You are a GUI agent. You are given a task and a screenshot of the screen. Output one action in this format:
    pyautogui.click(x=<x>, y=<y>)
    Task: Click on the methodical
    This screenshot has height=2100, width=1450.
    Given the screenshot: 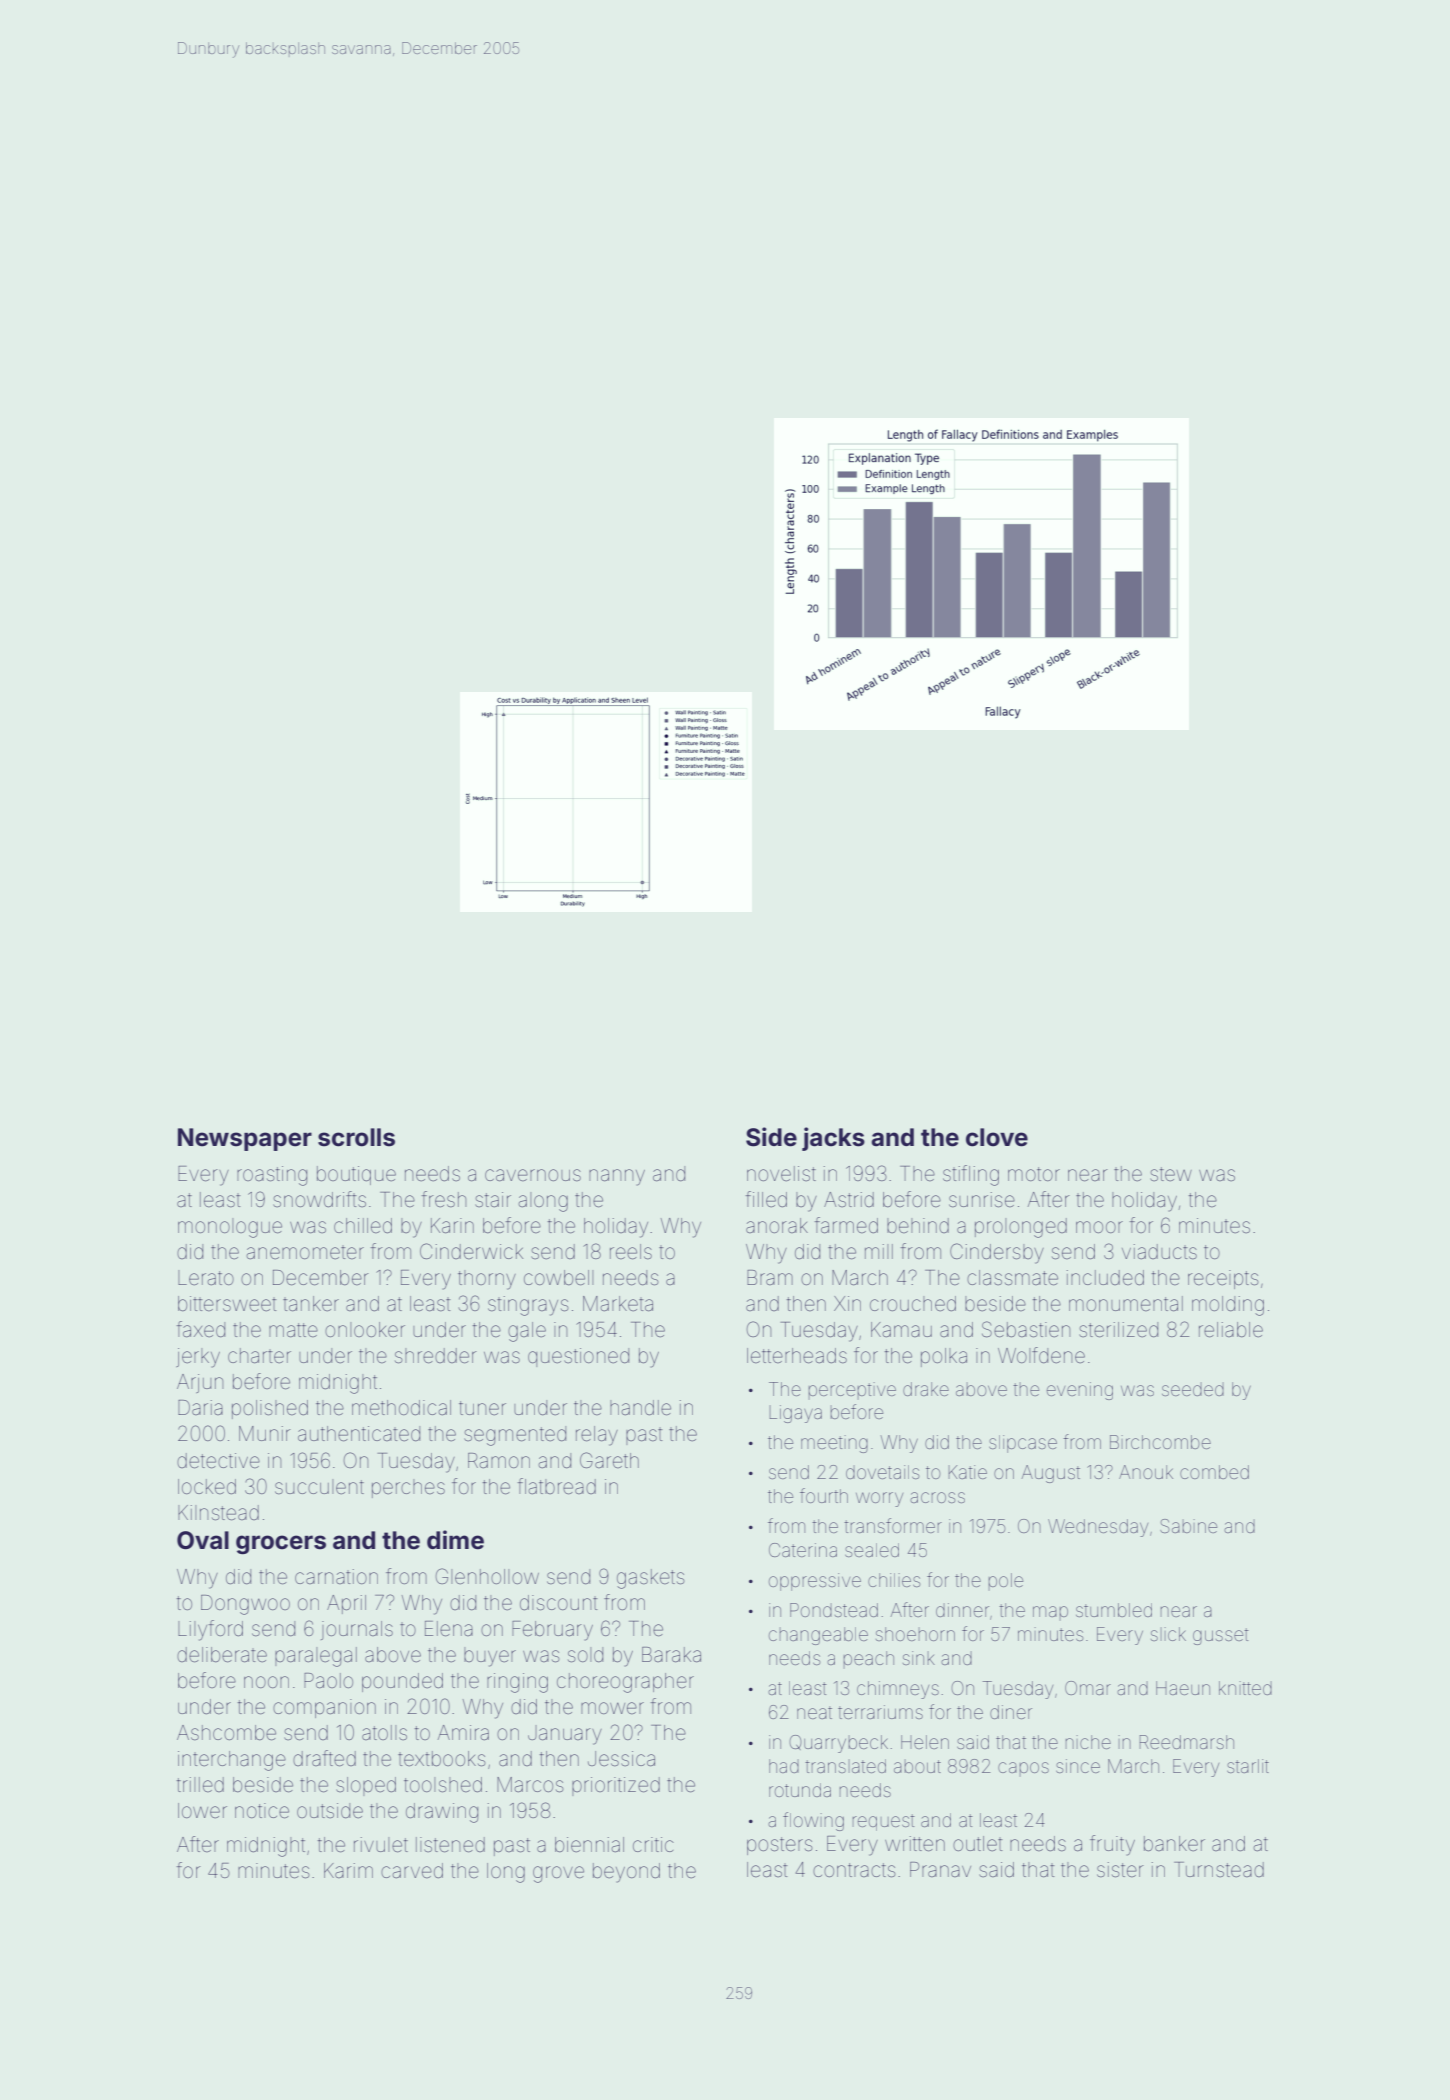 What is the action you would take?
    pyautogui.click(x=401, y=1407)
